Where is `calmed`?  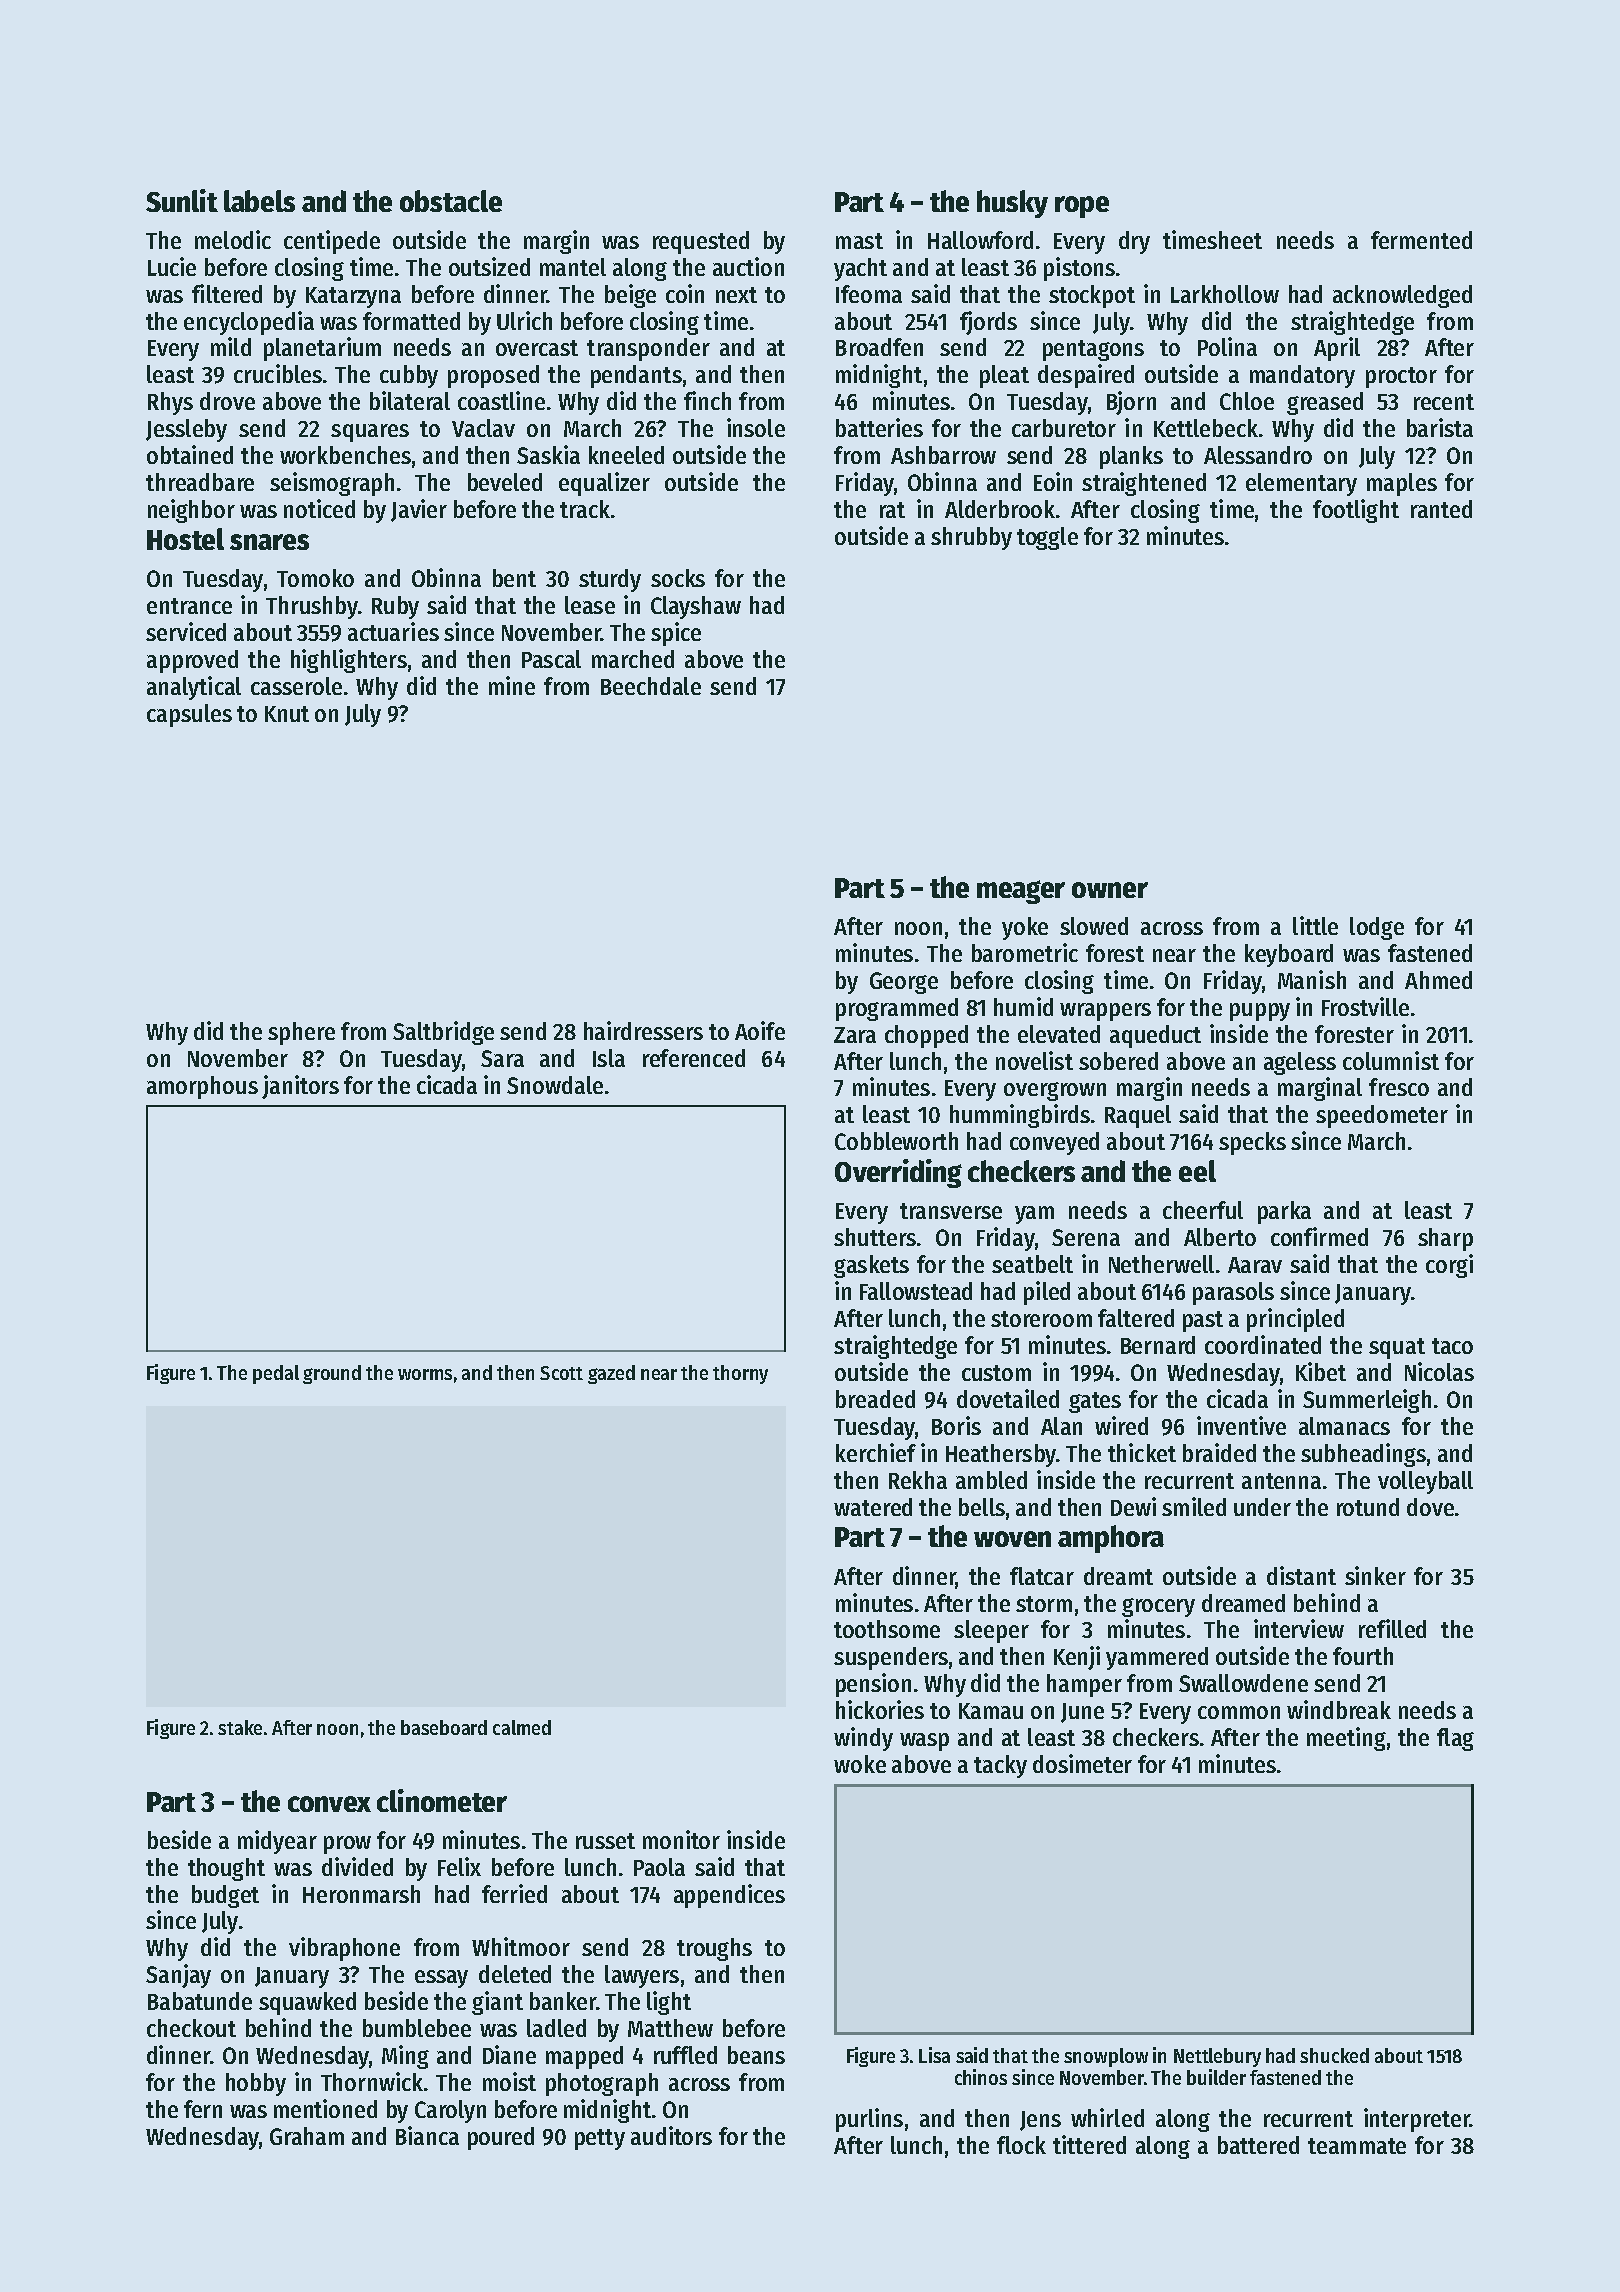
calmed is located at coordinates (522, 1727).
